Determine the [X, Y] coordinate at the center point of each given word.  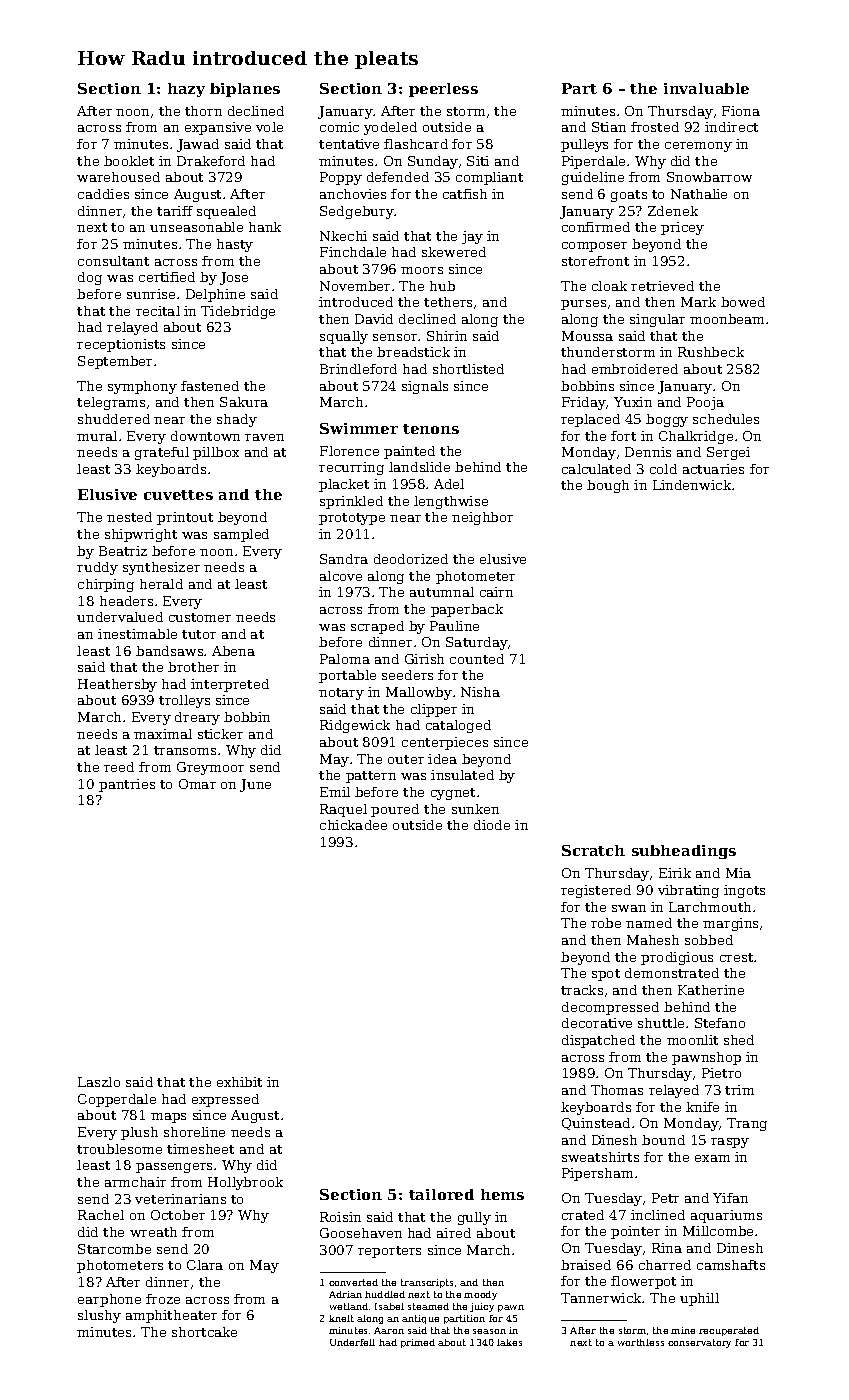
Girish [424, 659]
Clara [205, 1265]
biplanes [245, 90]
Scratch [593, 850]
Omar [197, 784]
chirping [106, 585]
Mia [738, 873]
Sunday [433, 162]
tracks [582, 990]
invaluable [706, 88]
